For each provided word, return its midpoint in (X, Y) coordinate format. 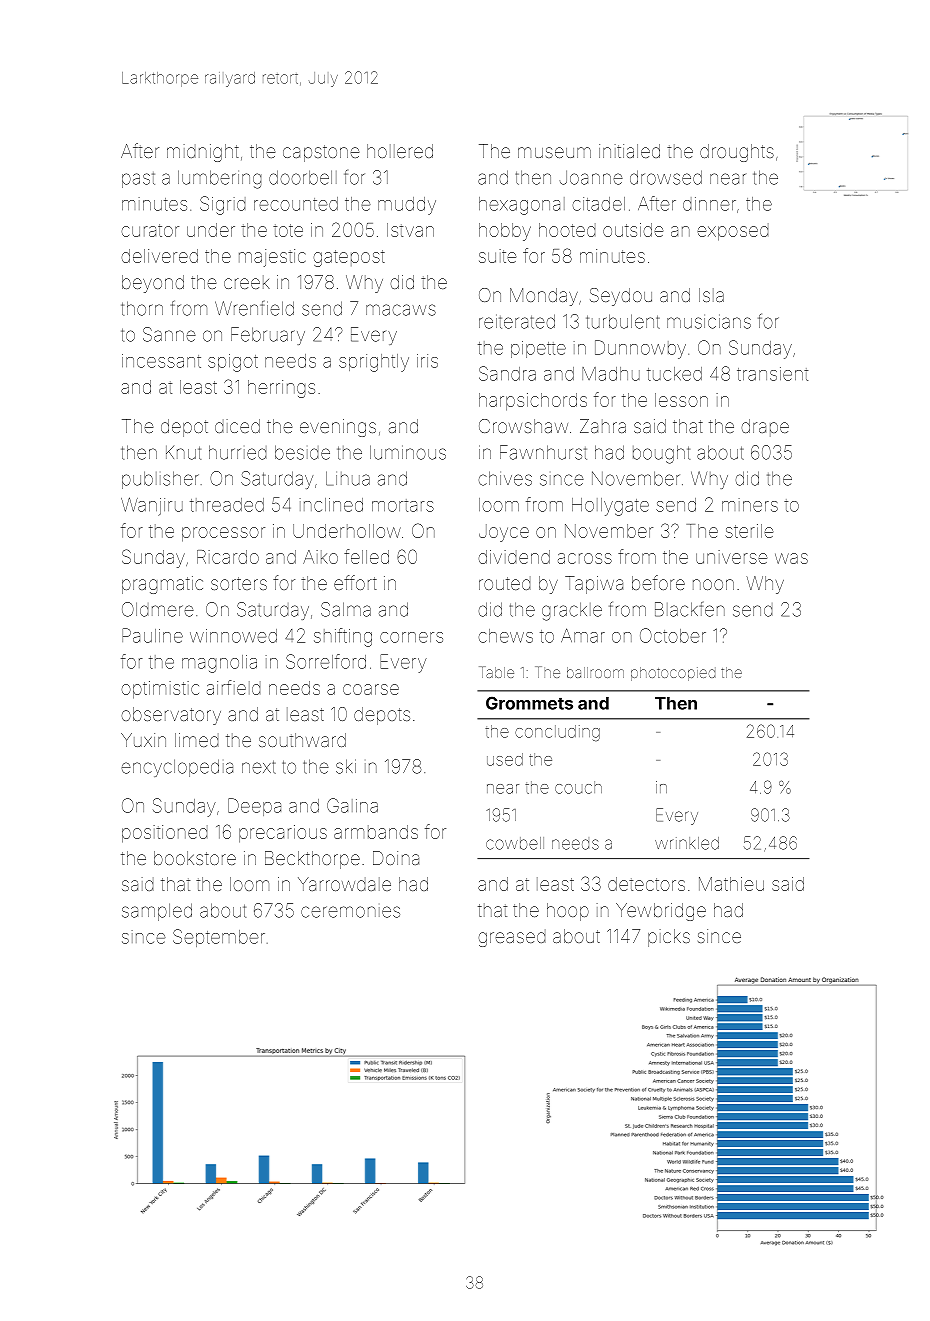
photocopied (673, 674)
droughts (737, 153)
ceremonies (350, 912)
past (138, 180)
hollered (400, 151)
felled (366, 556)
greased (512, 938)
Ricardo (228, 557)
